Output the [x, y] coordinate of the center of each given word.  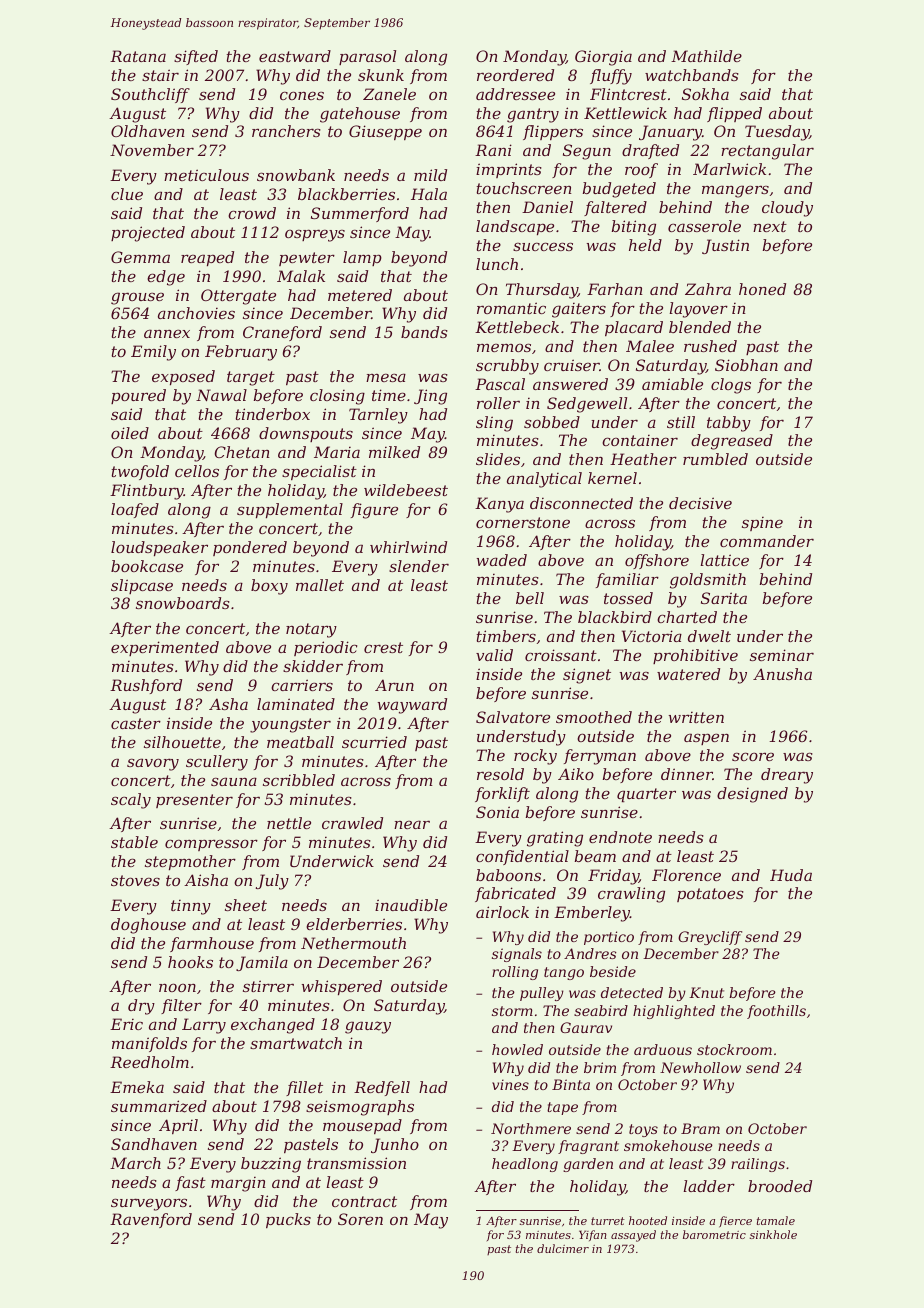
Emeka [137, 1087]
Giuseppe [385, 132]
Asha [228, 704]
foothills [776, 1012]
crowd [252, 213]
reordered [515, 75]
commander [767, 541]
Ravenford [151, 1220]
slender [419, 566]
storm [512, 1011]
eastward [295, 56]
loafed [135, 510]
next [770, 226]
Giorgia [603, 58]
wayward [412, 706]
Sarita [724, 598]
